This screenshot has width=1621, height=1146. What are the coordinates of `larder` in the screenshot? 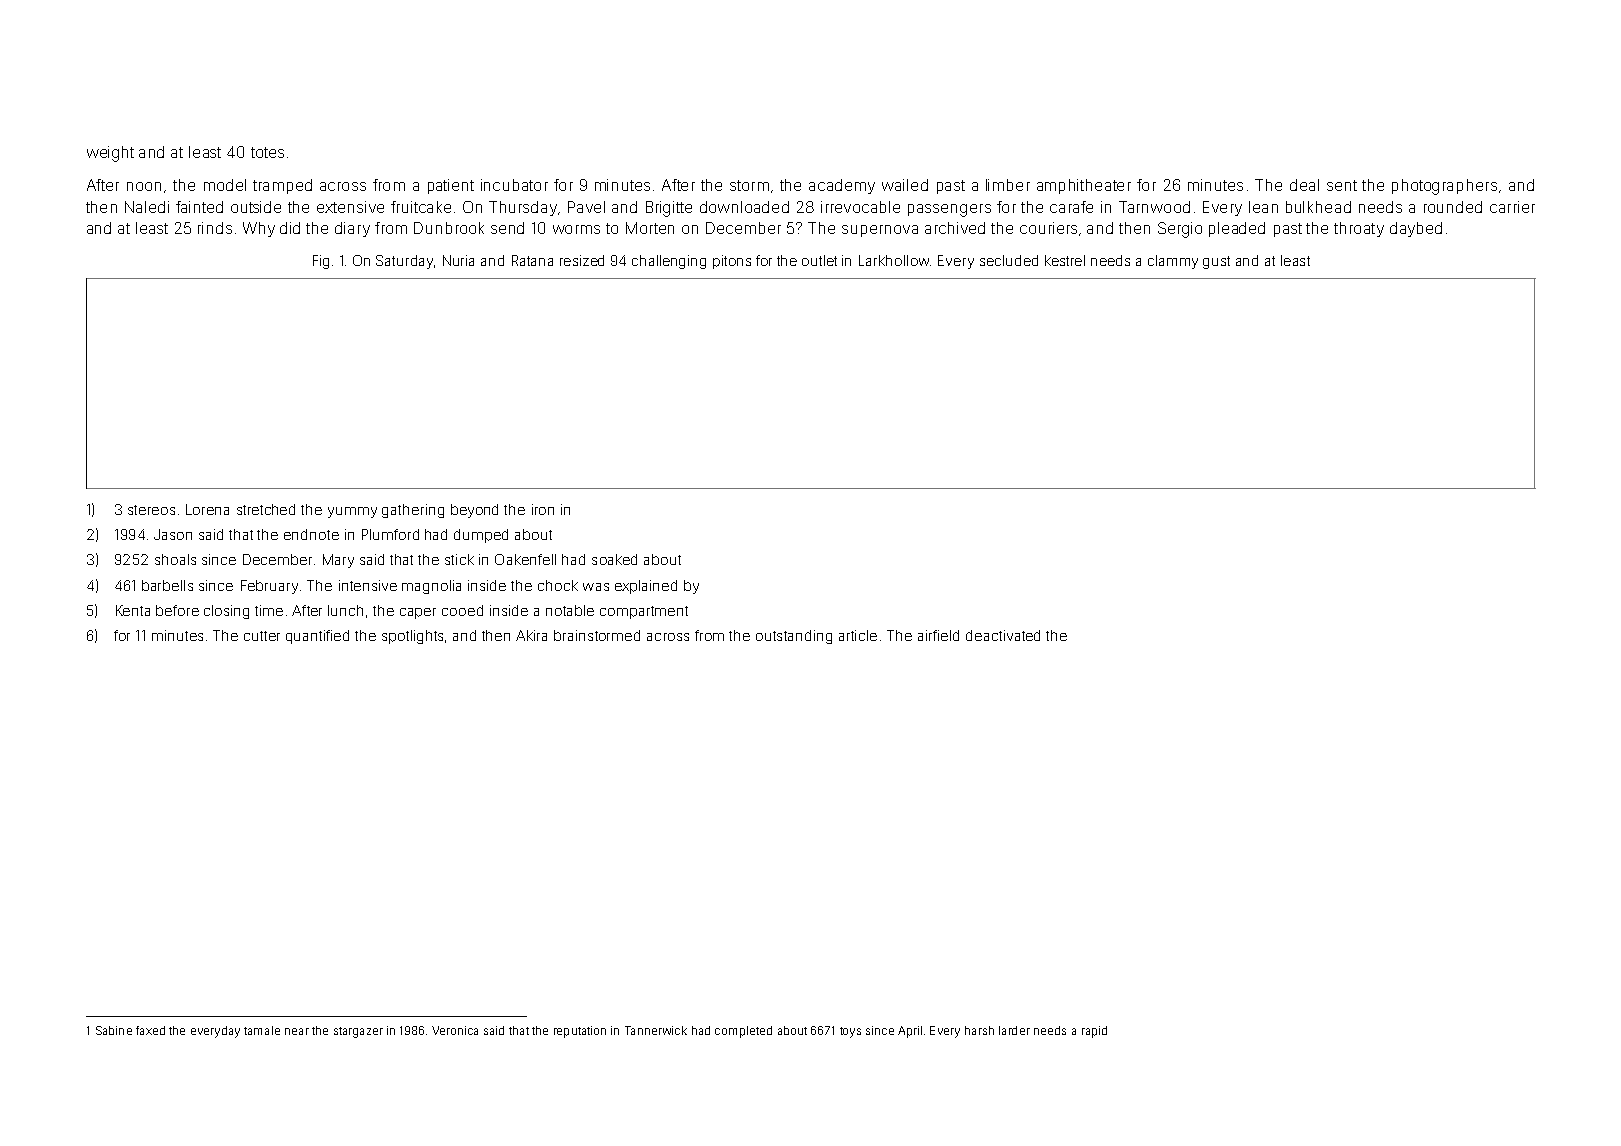 It's located at (1014, 1030).
